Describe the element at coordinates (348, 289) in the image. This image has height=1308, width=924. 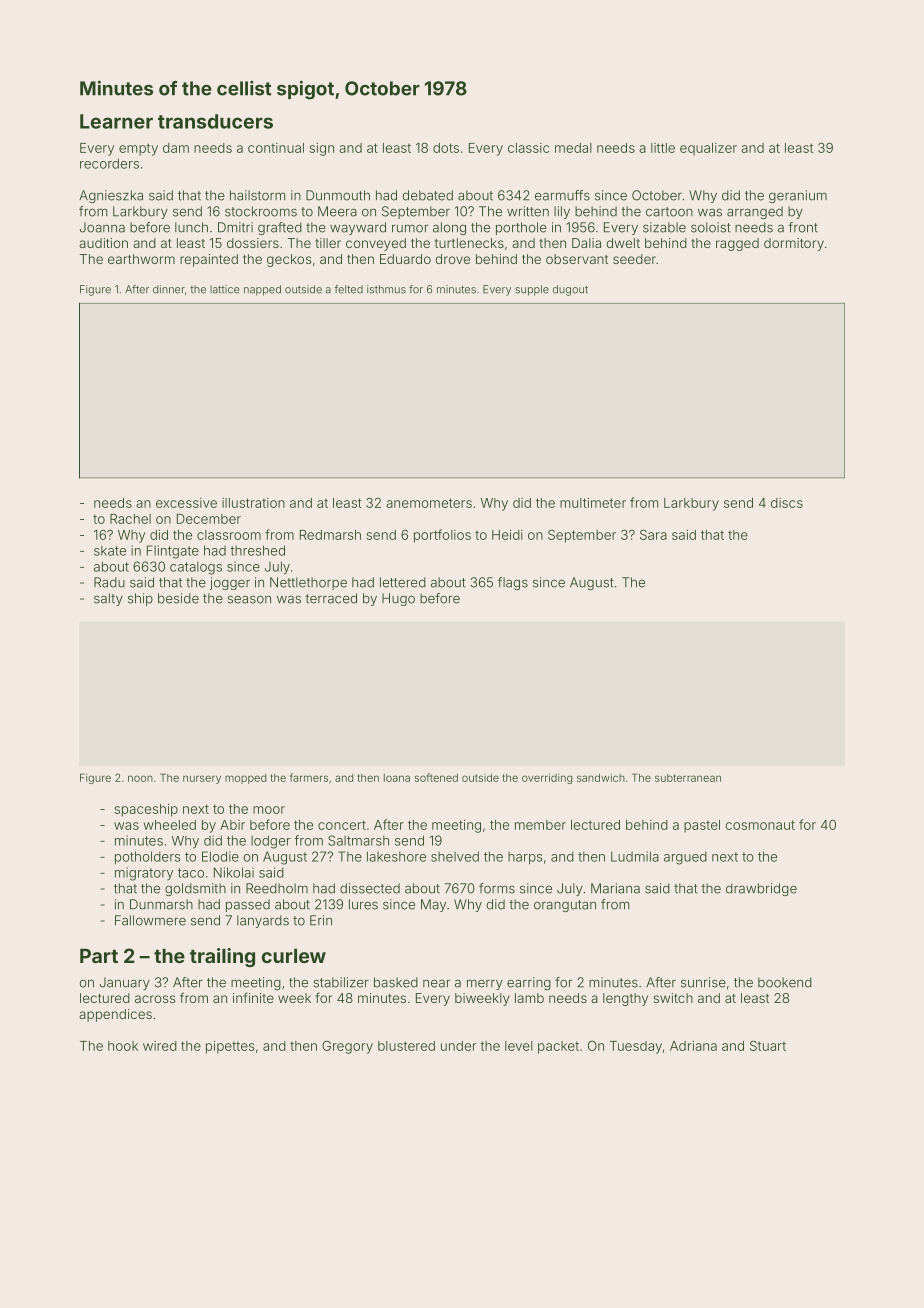
I see `felted` at that location.
